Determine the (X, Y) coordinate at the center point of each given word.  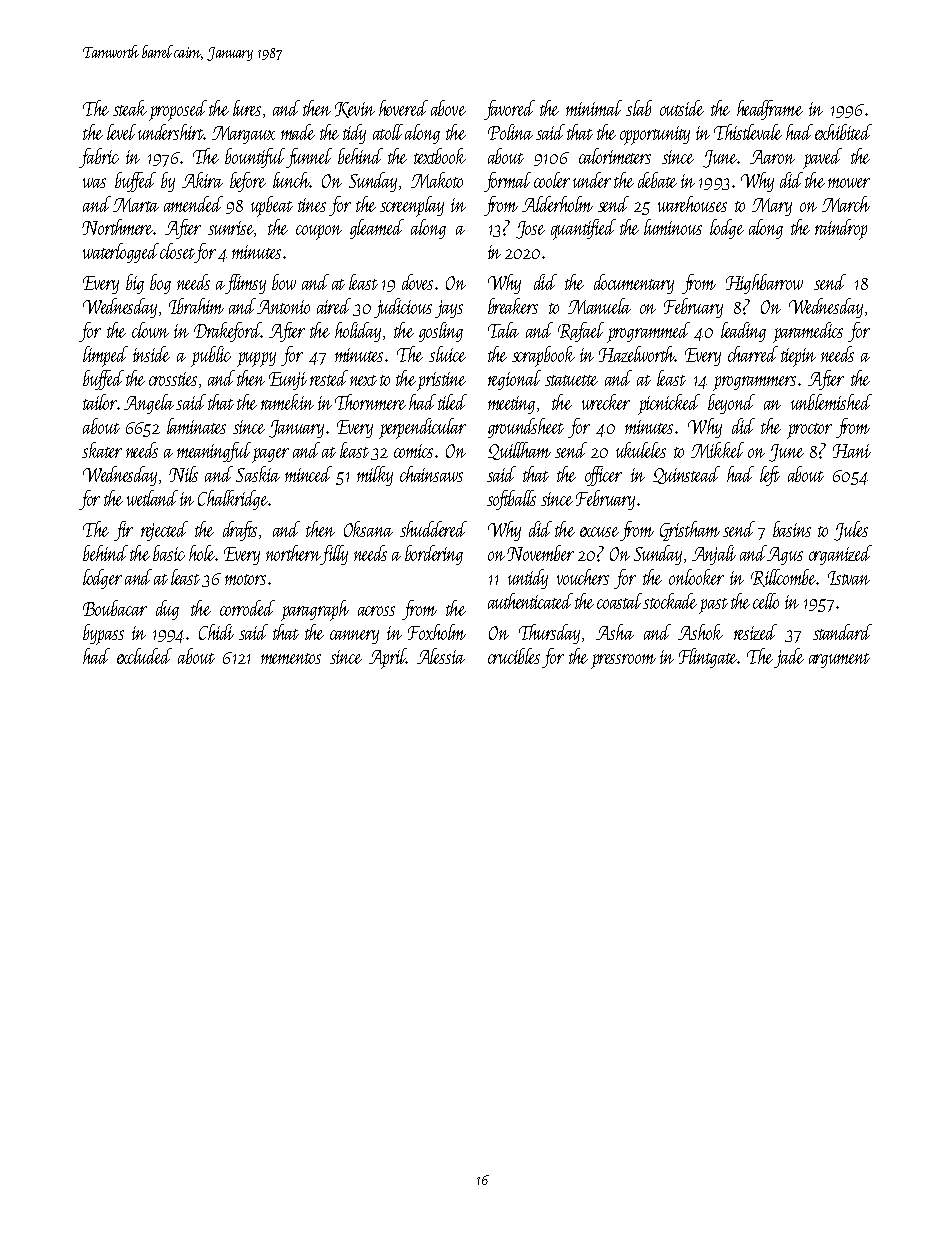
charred (753, 354)
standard (842, 632)
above (448, 108)
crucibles (514, 656)
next (363, 380)
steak (130, 108)
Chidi (216, 632)
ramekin (287, 402)
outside (682, 108)
